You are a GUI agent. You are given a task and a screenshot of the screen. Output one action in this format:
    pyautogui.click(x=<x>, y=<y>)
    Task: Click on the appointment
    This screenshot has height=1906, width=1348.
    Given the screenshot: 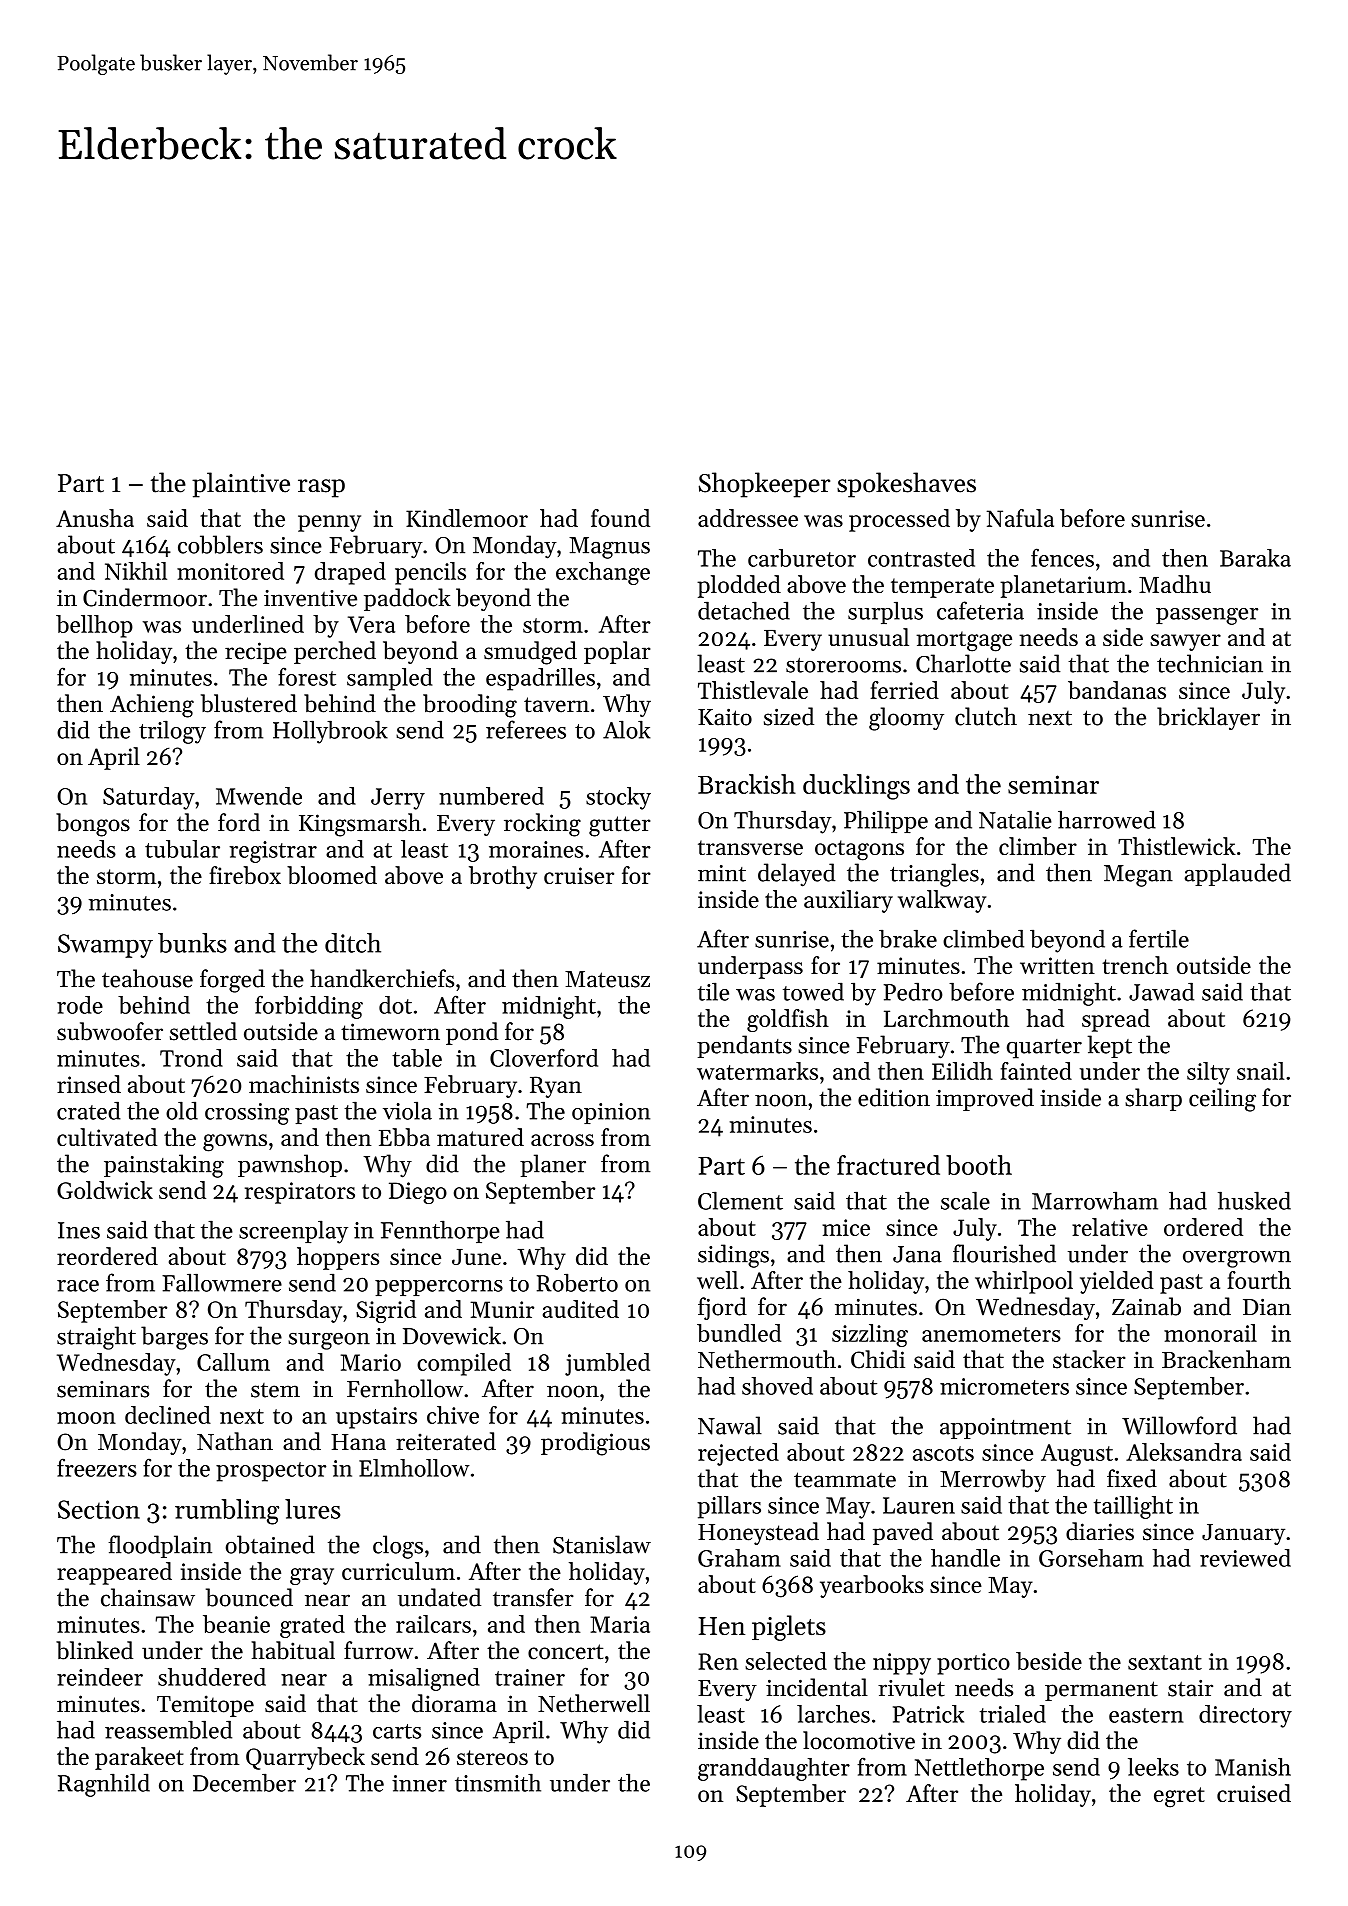 What is the action you would take?
    pyautogui.click(x=1005, y=1428)
